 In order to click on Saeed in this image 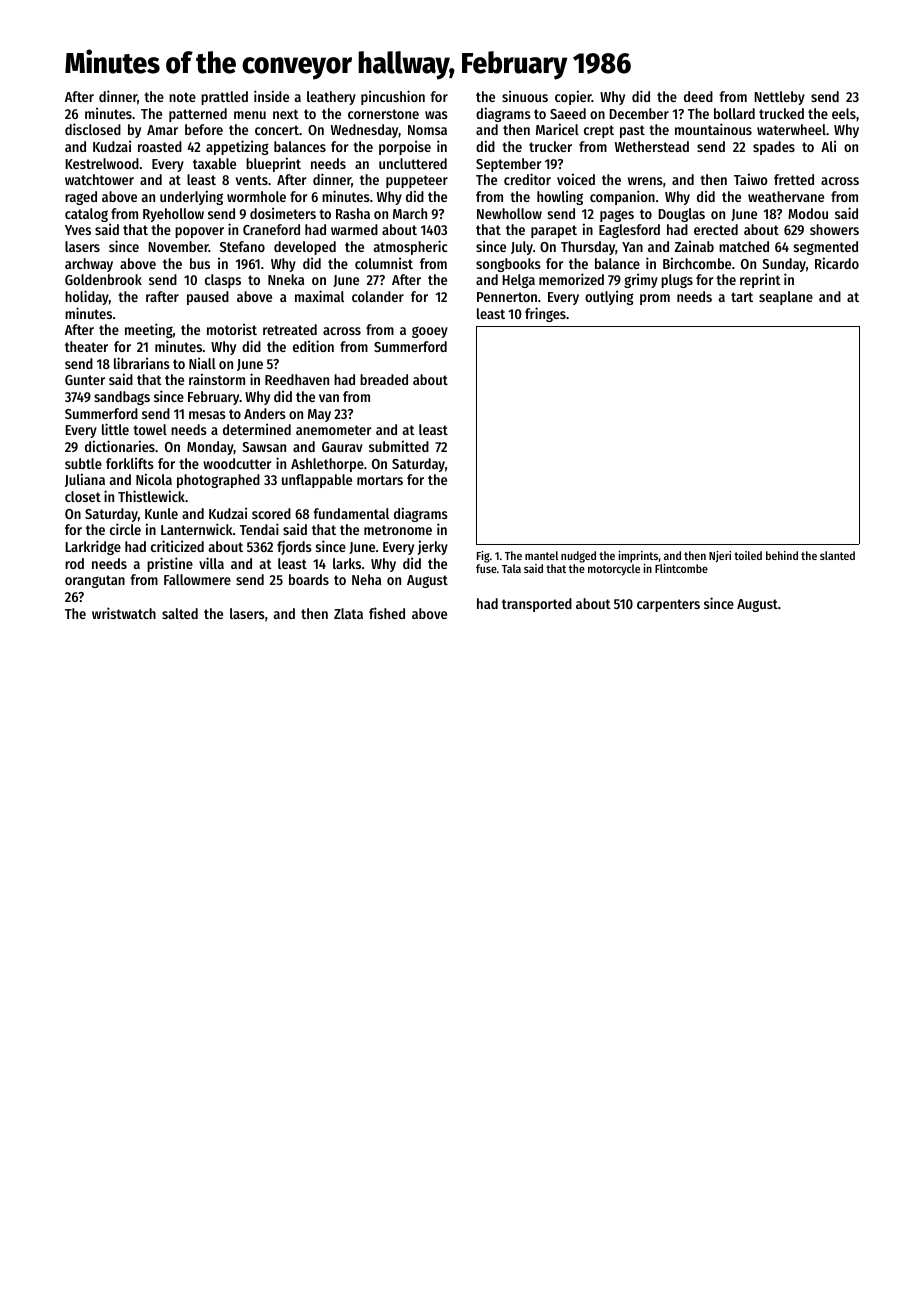, I will do `click(568, 113)`.
